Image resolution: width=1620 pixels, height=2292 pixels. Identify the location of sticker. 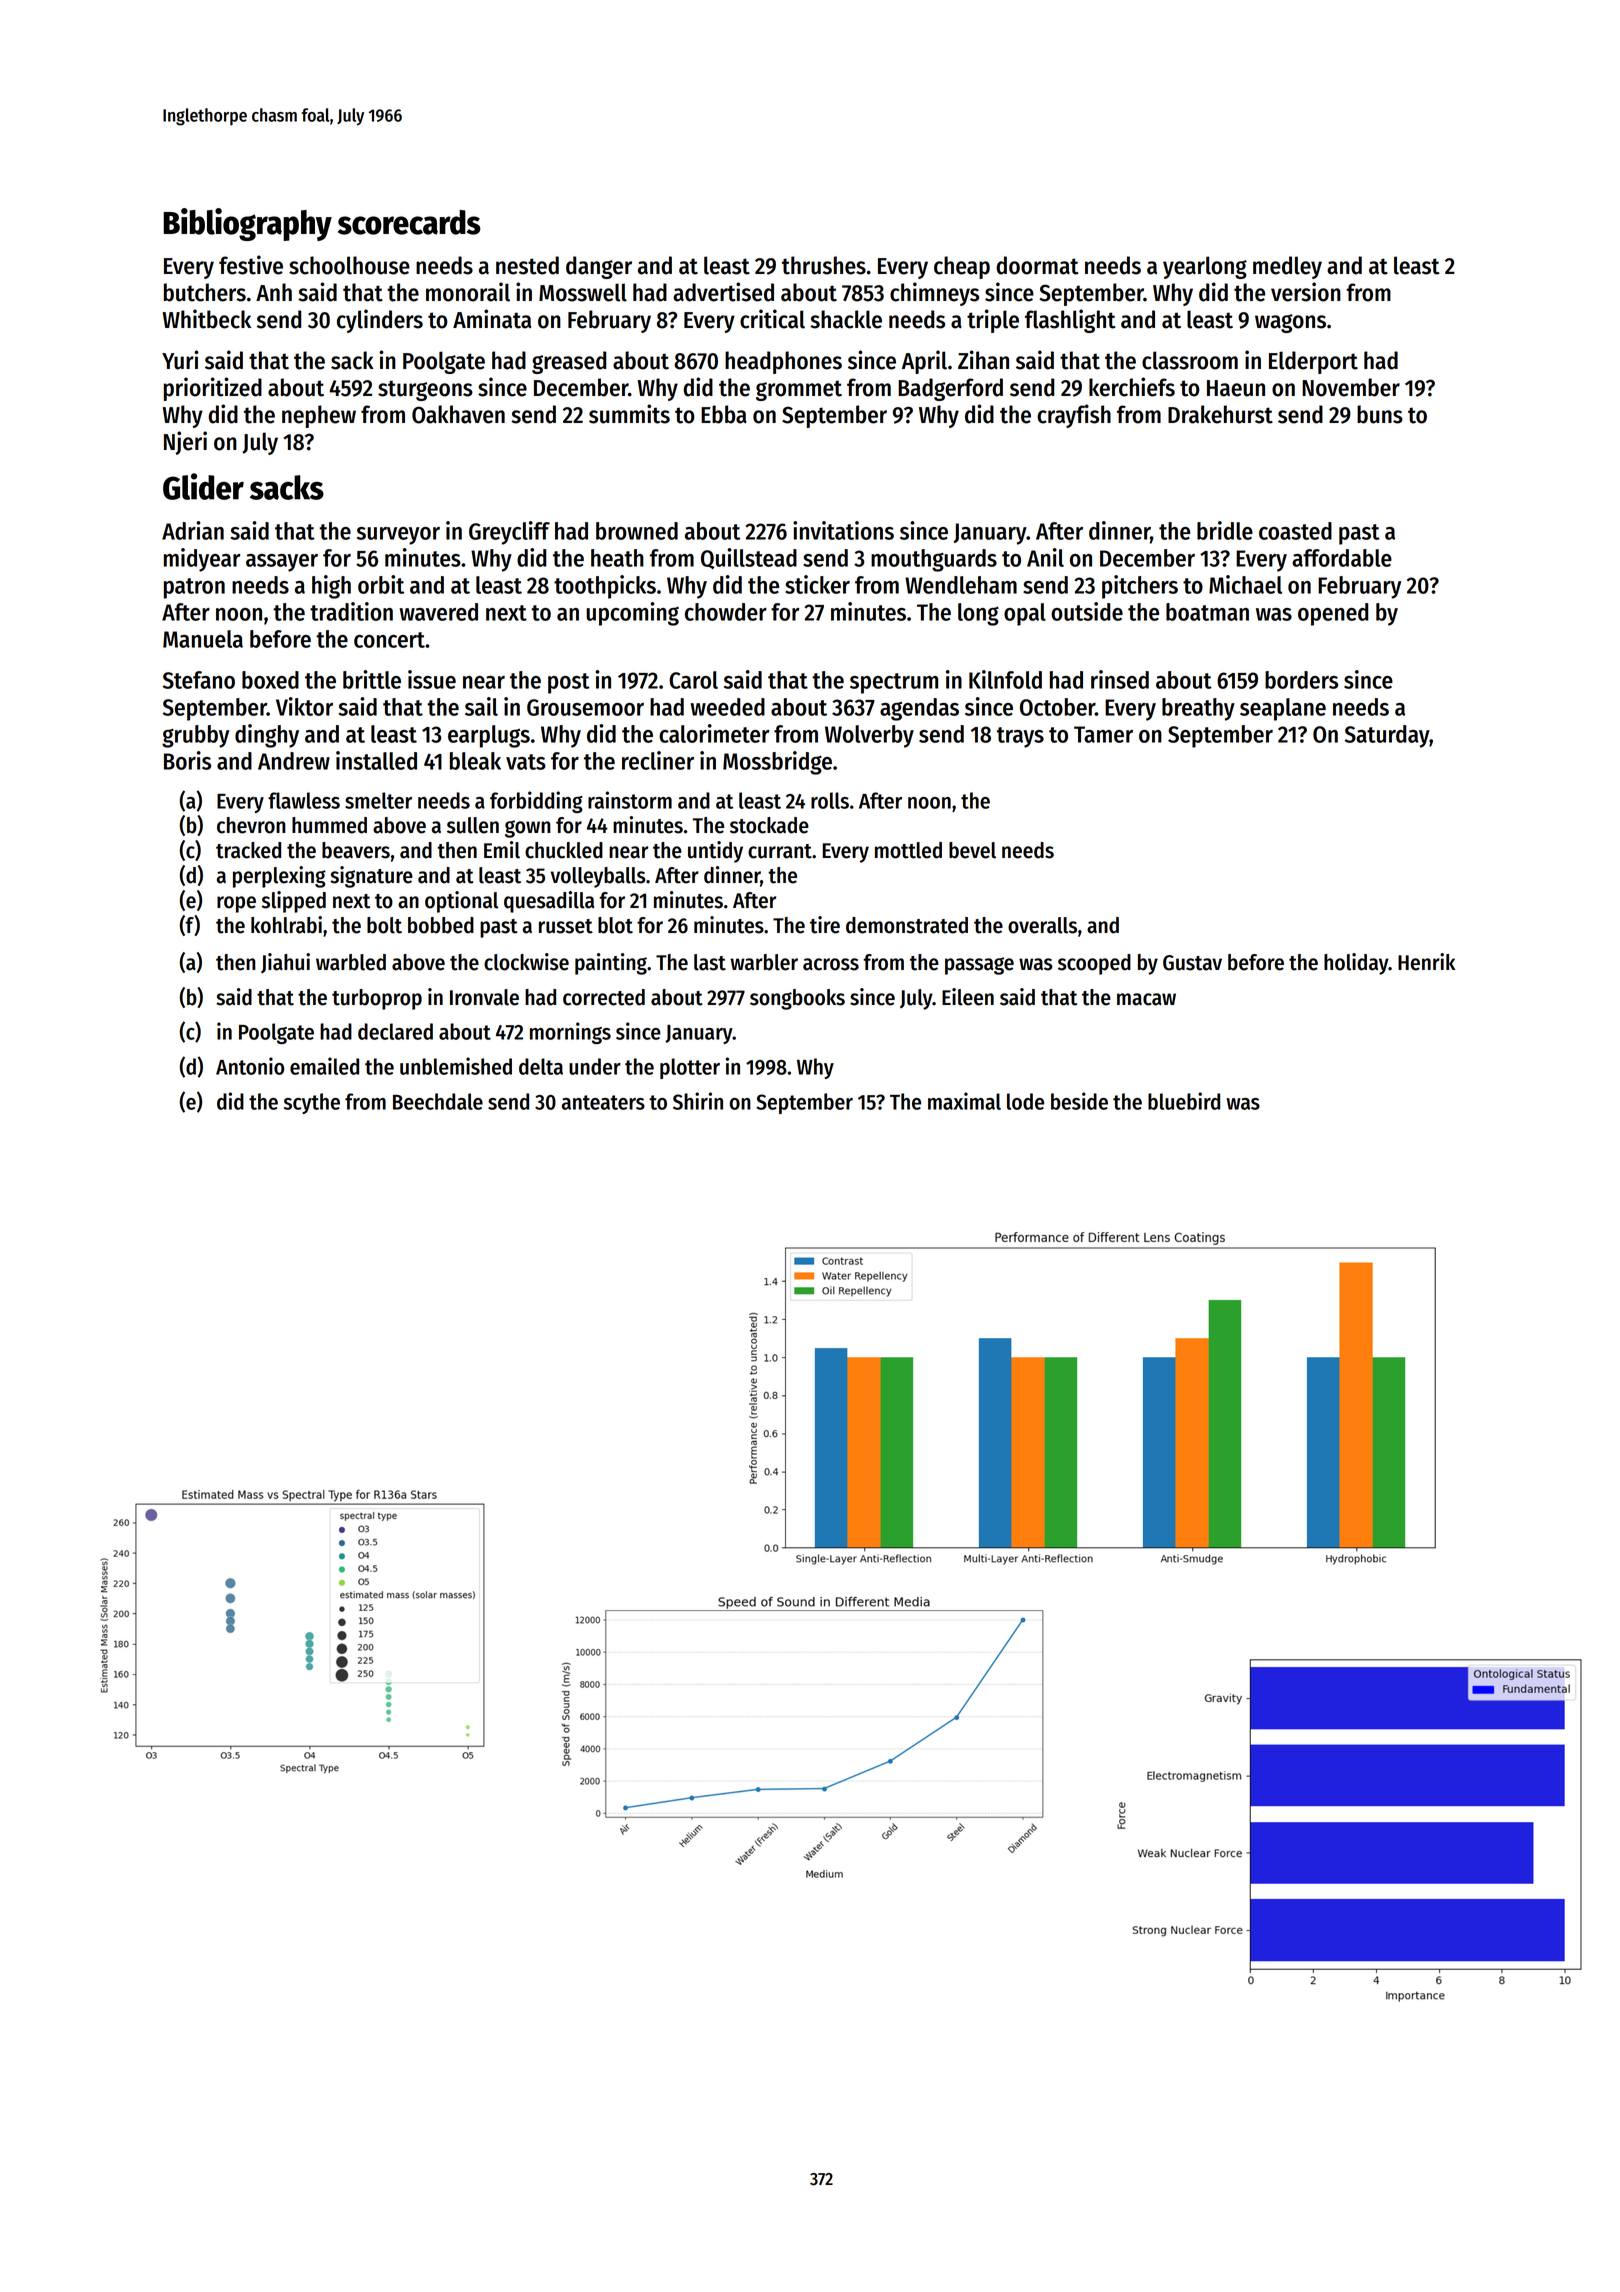
(817, 584).
